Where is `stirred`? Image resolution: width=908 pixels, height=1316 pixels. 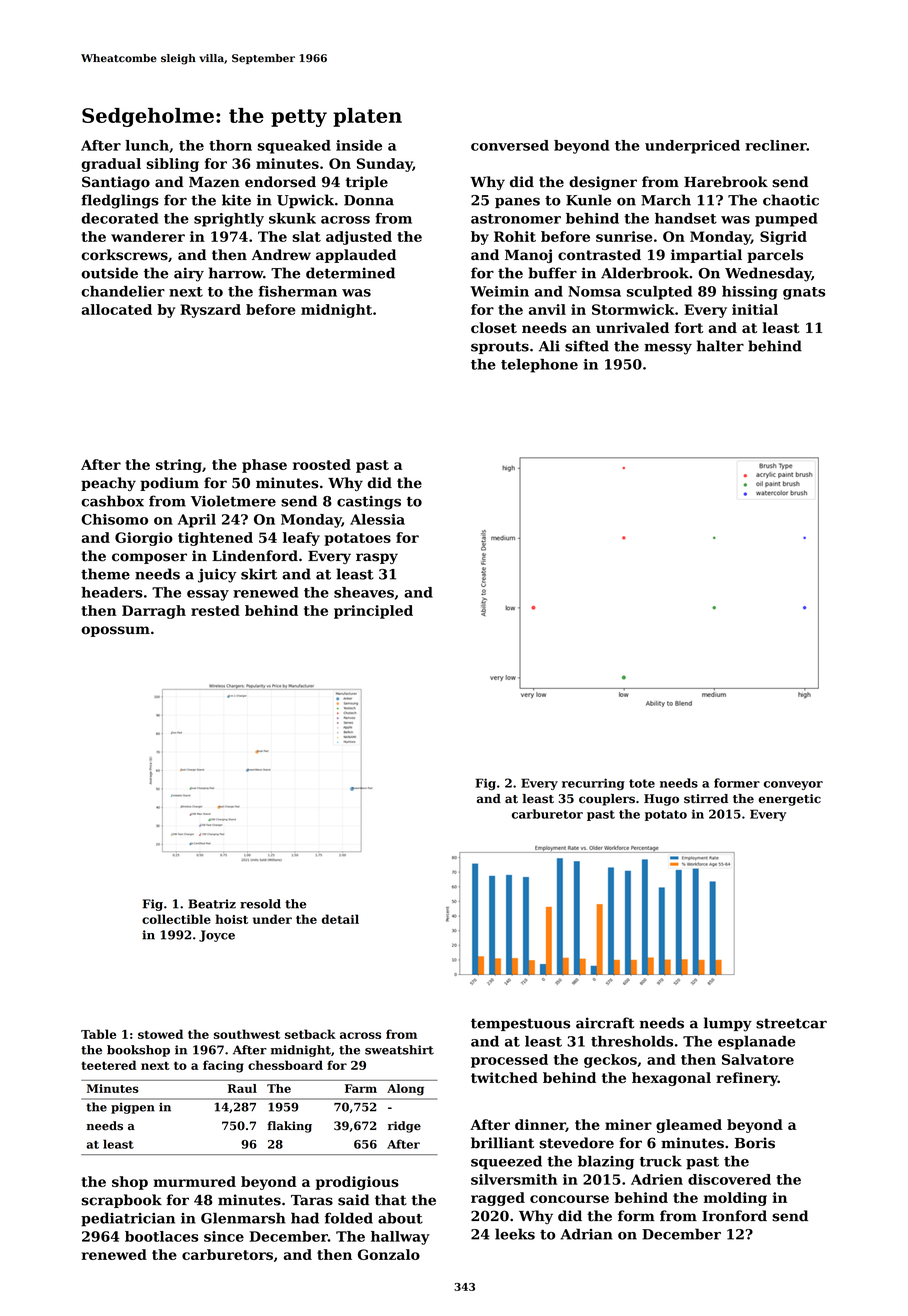 stirred is located at coordinates (706, 799).
